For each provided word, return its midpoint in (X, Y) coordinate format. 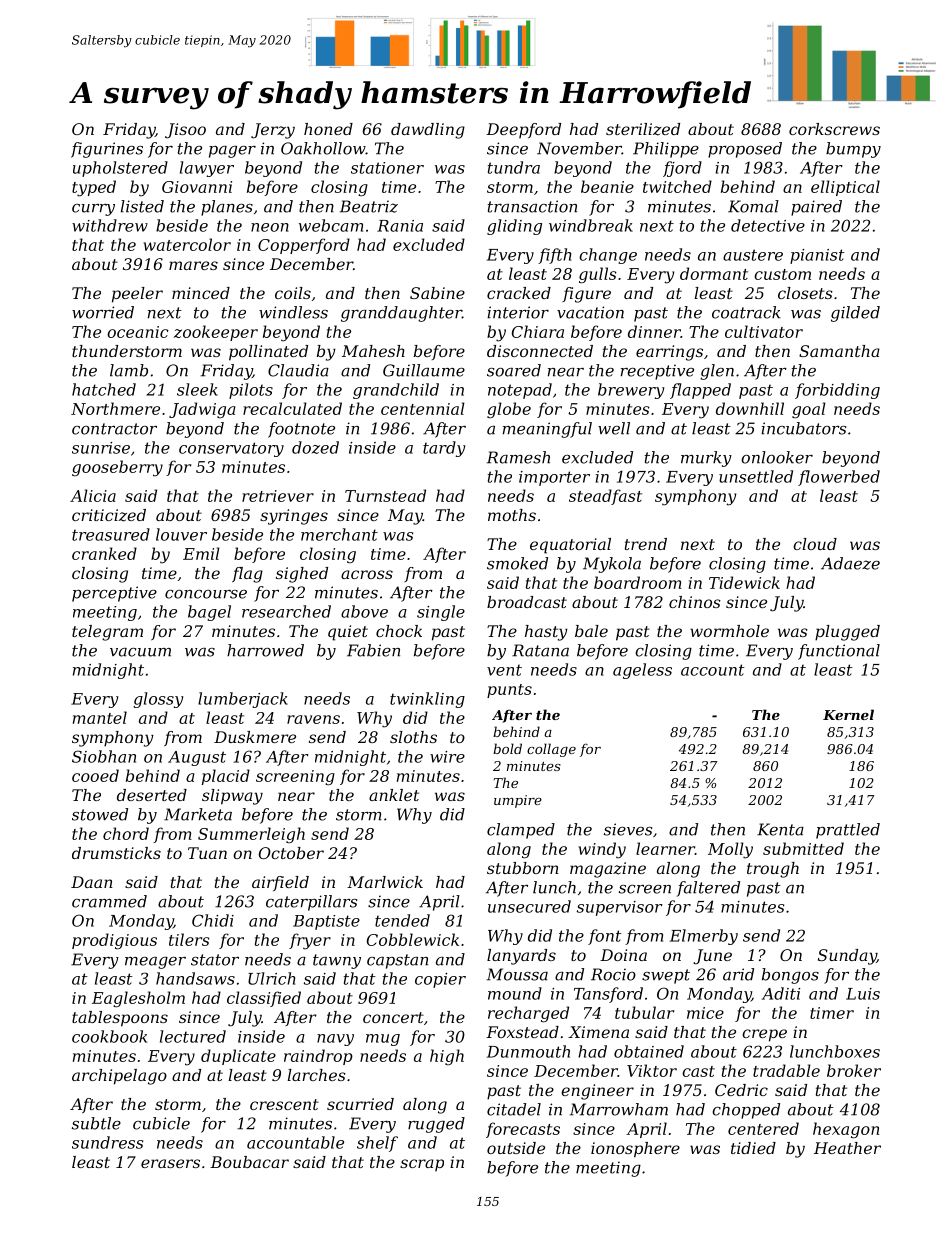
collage (551, 750)
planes (227, 208)
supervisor (620, 908)
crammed (109, 901)
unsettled (756, 476)
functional (839, 652)
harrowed (265, 650)
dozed (315, 447)
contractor (114, 429)
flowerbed (839, 478)
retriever (278, 496)
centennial (423, 408)
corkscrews (834, 129)
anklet (394, 795)
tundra (514, 167)
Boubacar (249, 1162)
